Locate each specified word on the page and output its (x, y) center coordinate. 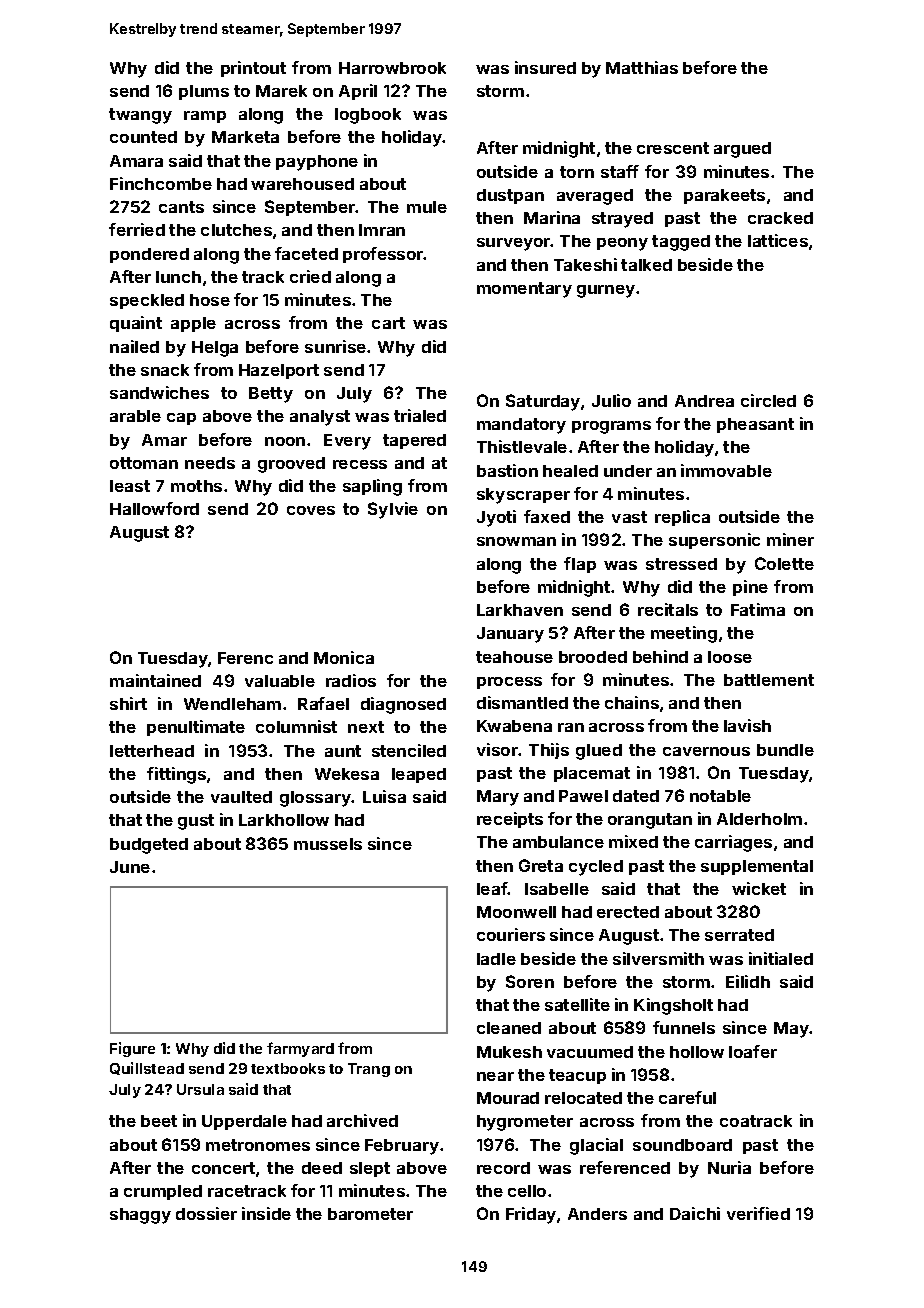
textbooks (288, 1068)
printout (253, 69)
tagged (681, 243)
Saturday (543, 402)
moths (196, 486)
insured (545, 67)
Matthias (642, 67)
